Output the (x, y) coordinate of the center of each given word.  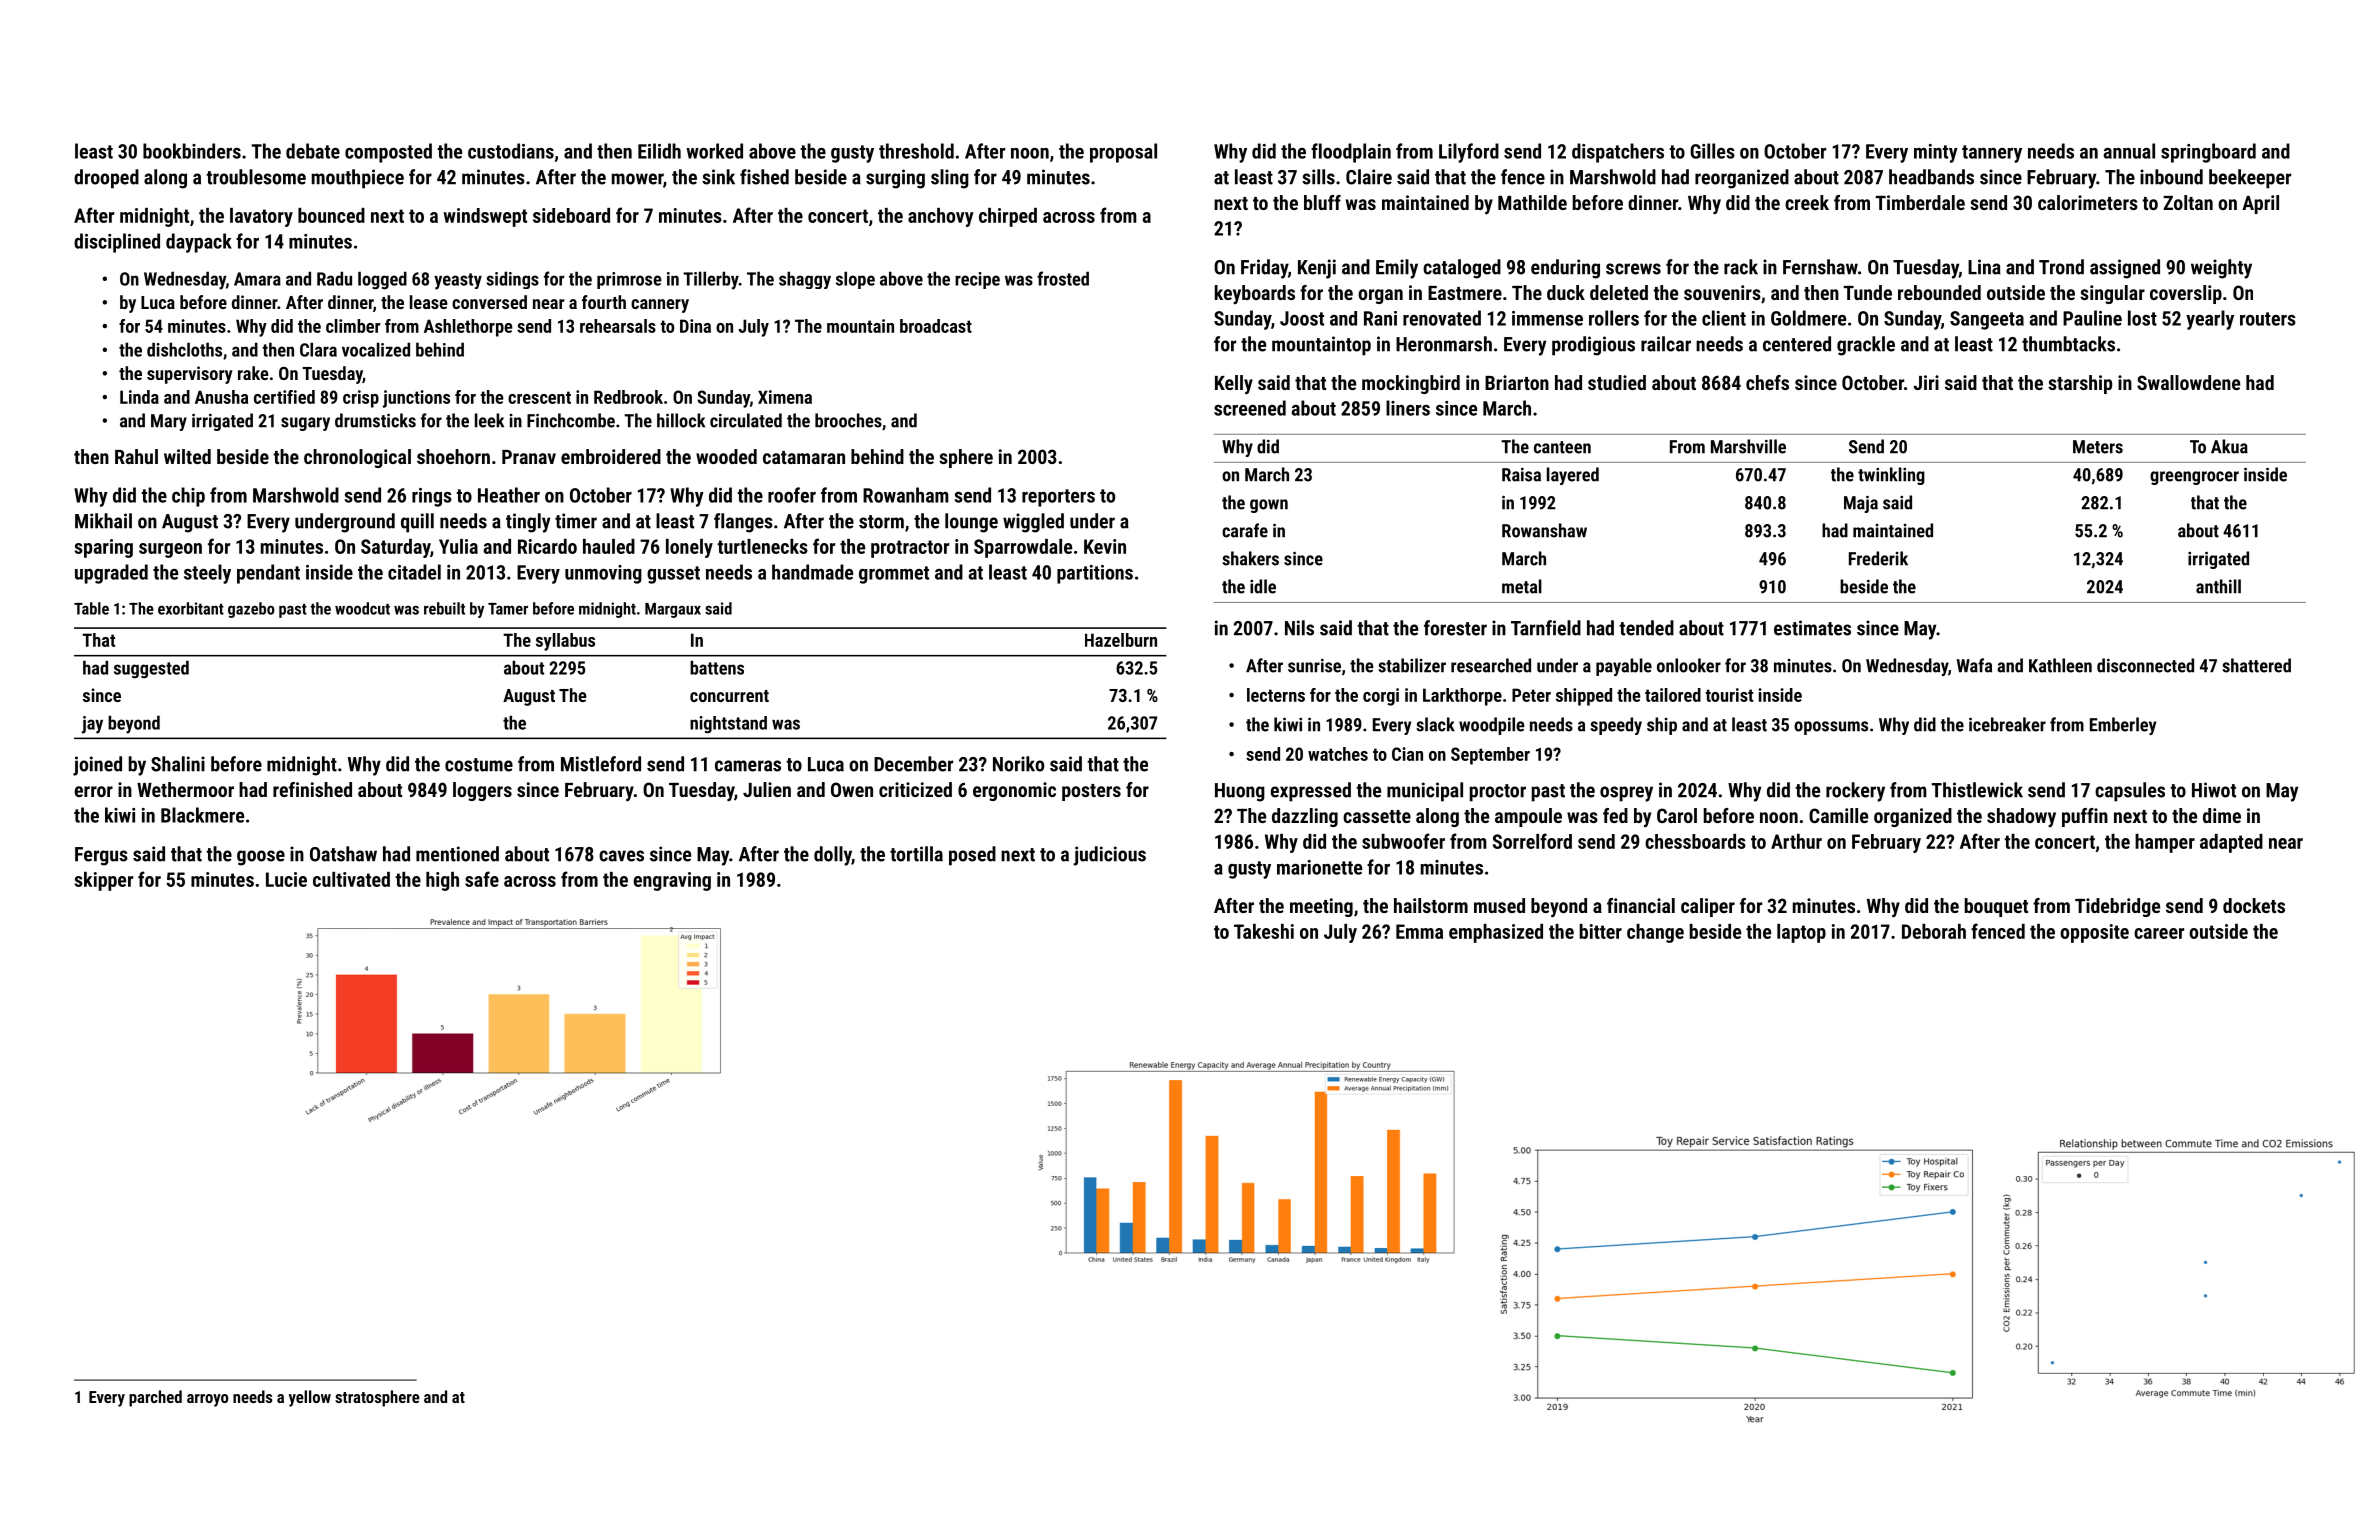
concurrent (729, 696)
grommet (894, 575)
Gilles (1712, 151)
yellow (310, 1398)
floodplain (1351, 153)
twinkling (1891, 476)
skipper (104, 881)
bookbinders (192, 151)
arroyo (207, 1400)
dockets (2254, 905)
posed (972, 856)
